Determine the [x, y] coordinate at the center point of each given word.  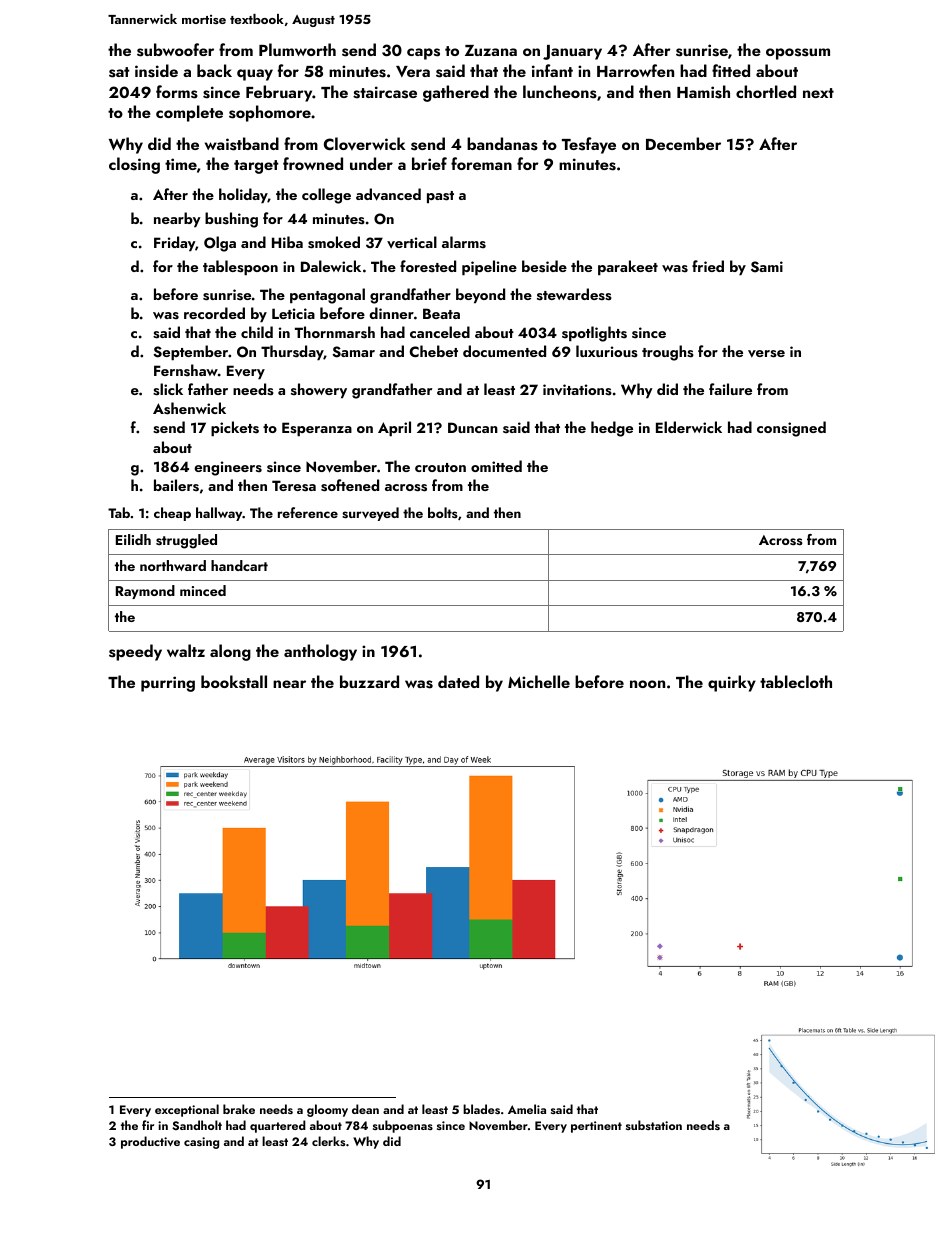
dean [365, 1109]
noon [647, 684]
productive [150, 1142]
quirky [732, 683]
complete [189, 113]
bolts [443, 512]
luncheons [560, 92]
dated [458, 681]
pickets [235, 428]
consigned [791, 429]
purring [168, 684]
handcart [239, 565]
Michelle [539, 681]
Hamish [703, 92]
